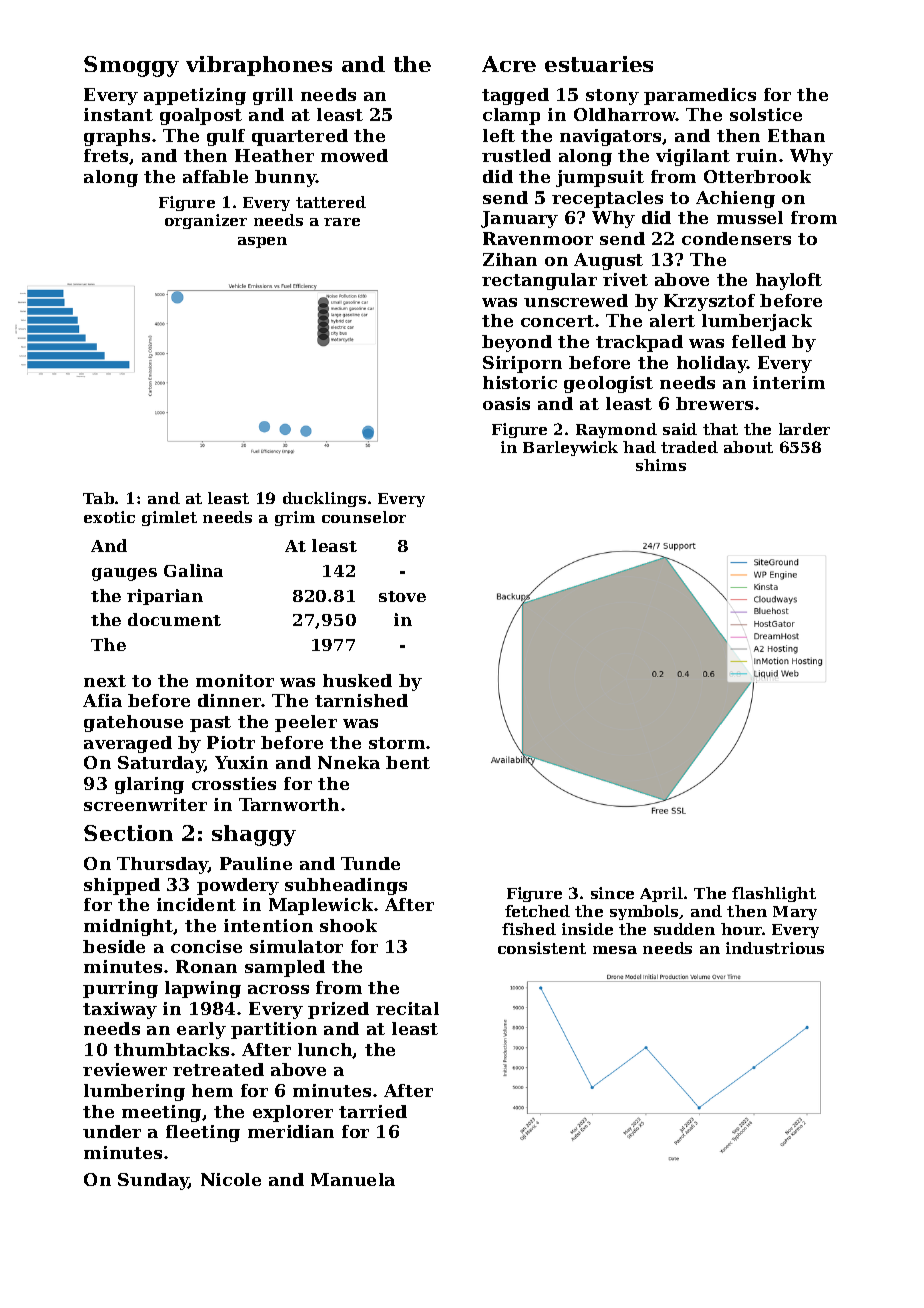  Describe the element at coordinates (516, 155) in the screenshot. I see `rustled` at that location.
